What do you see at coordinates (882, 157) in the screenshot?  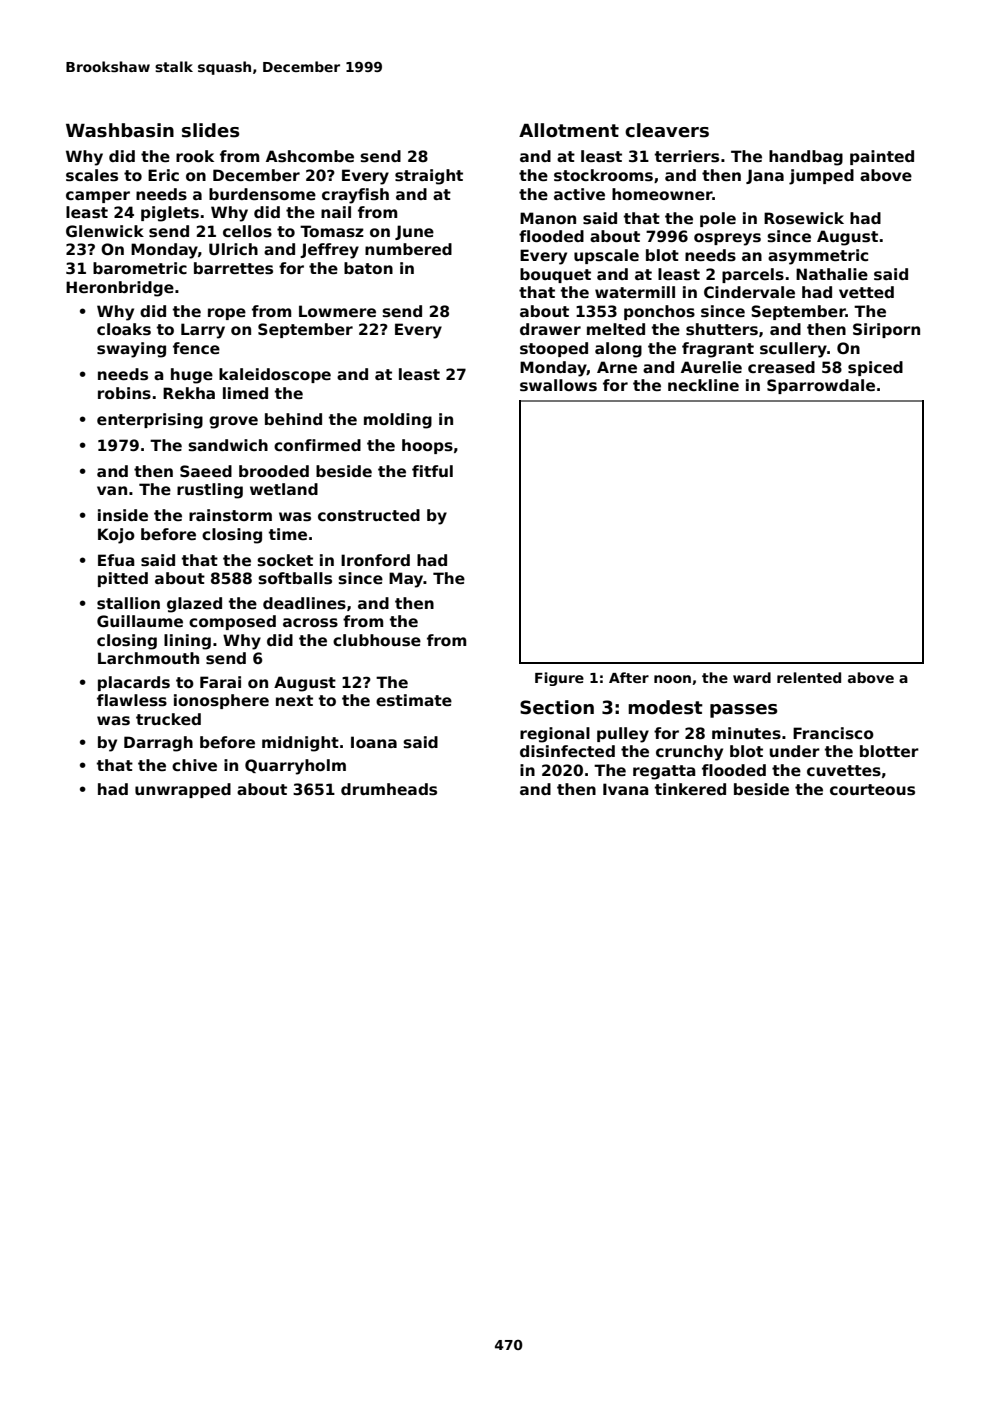 I see `painted` at bounding box center [882, 157].
